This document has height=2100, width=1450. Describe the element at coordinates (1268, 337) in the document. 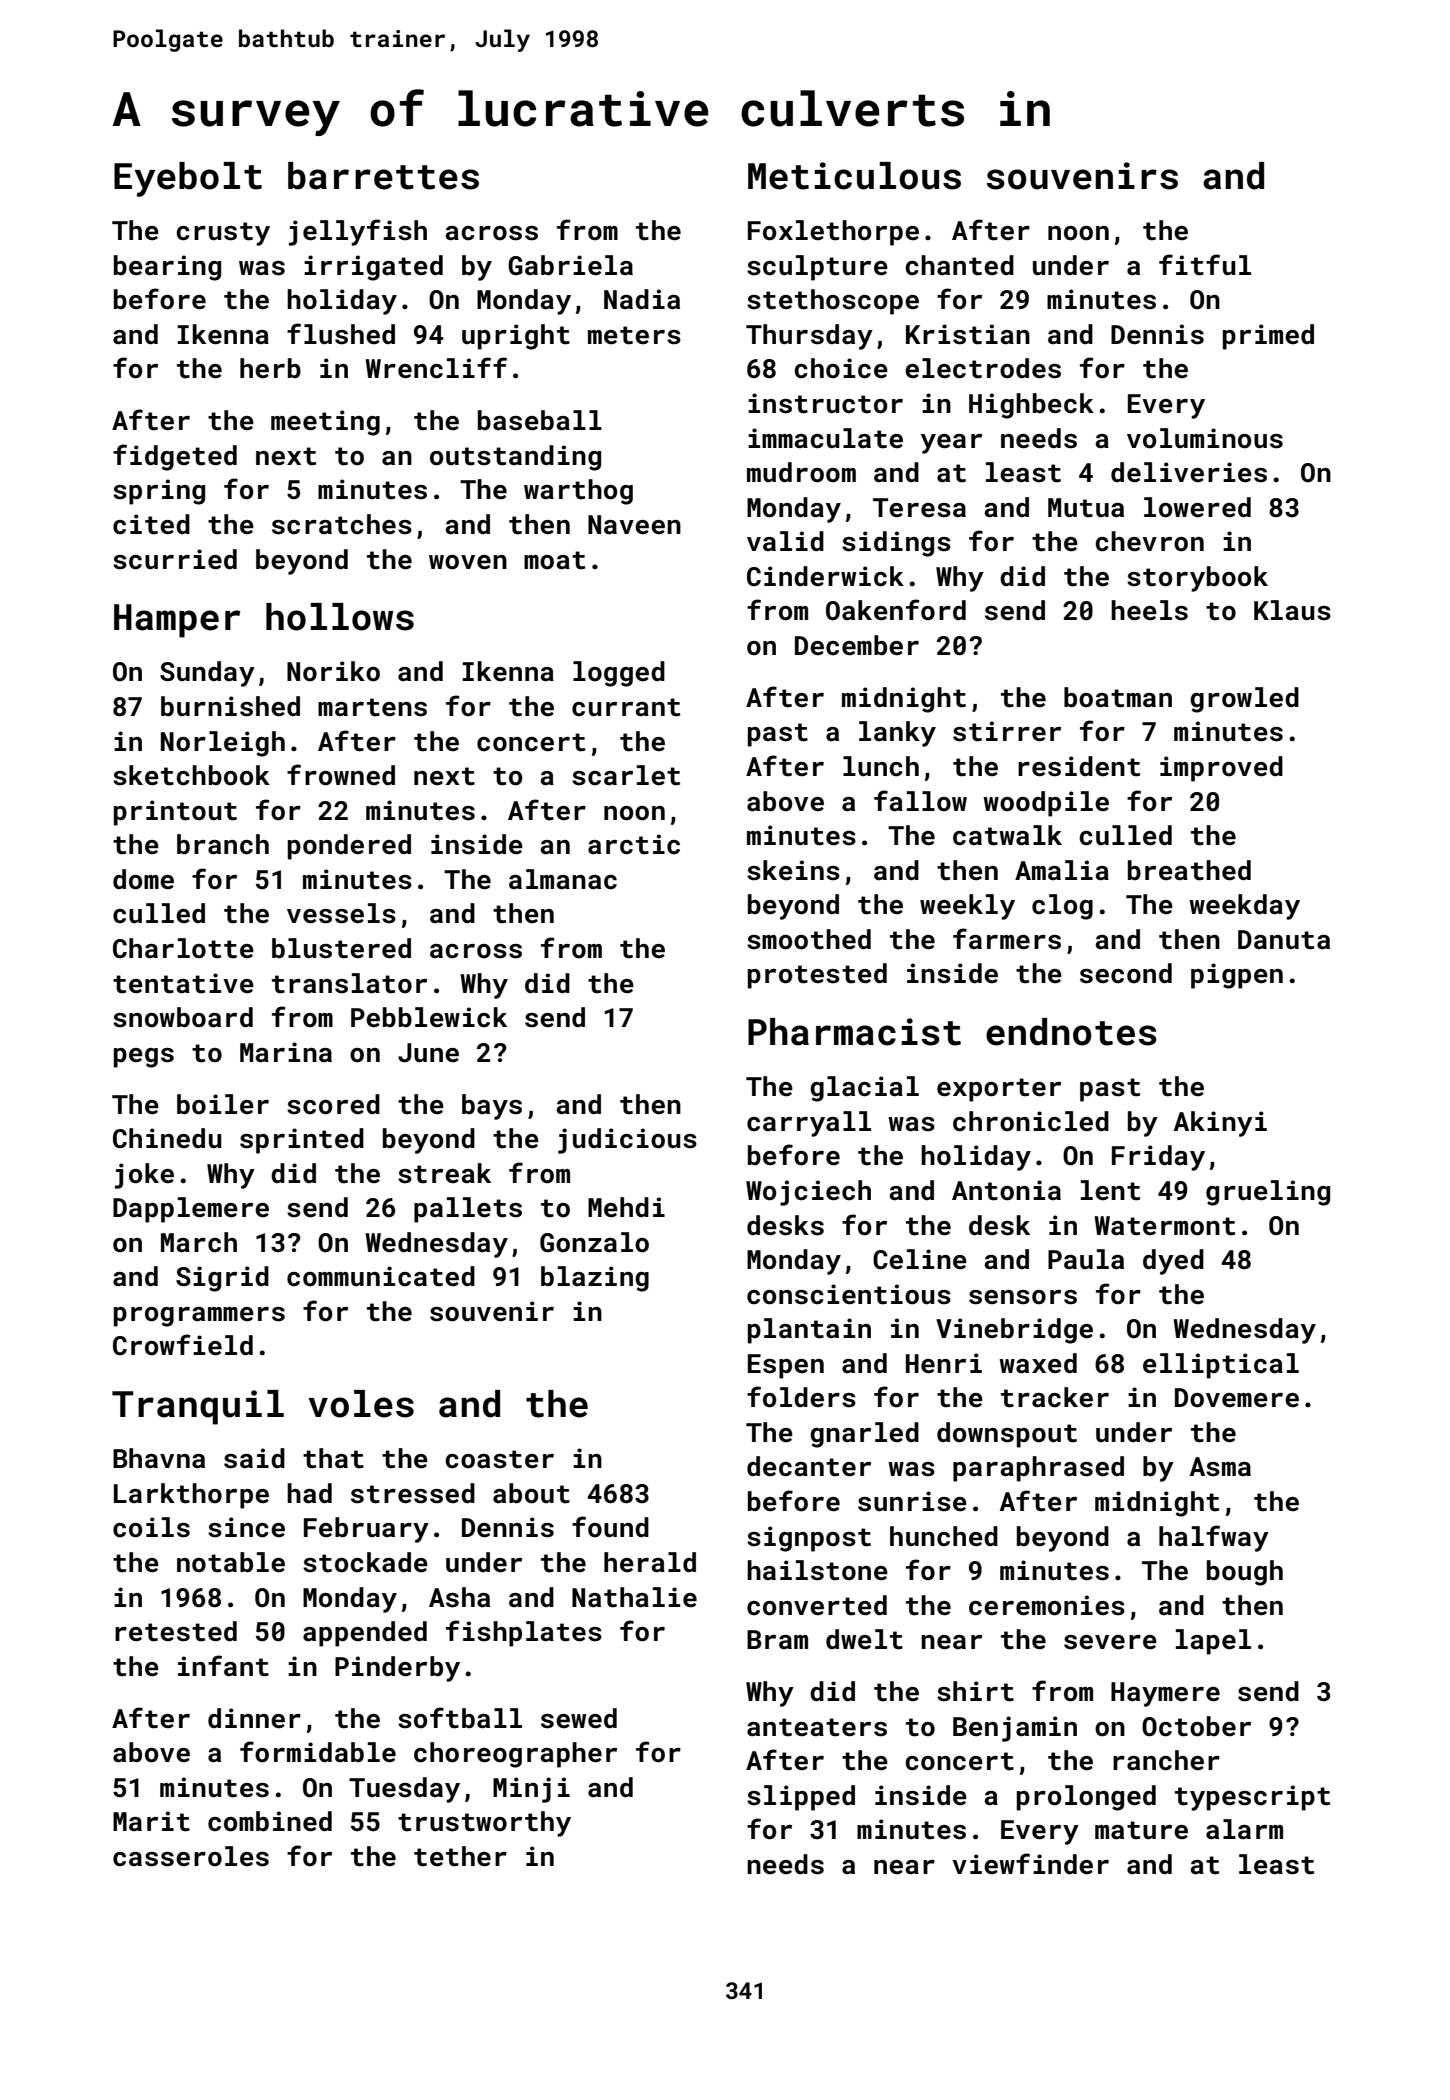

I see `primed` at that location.
